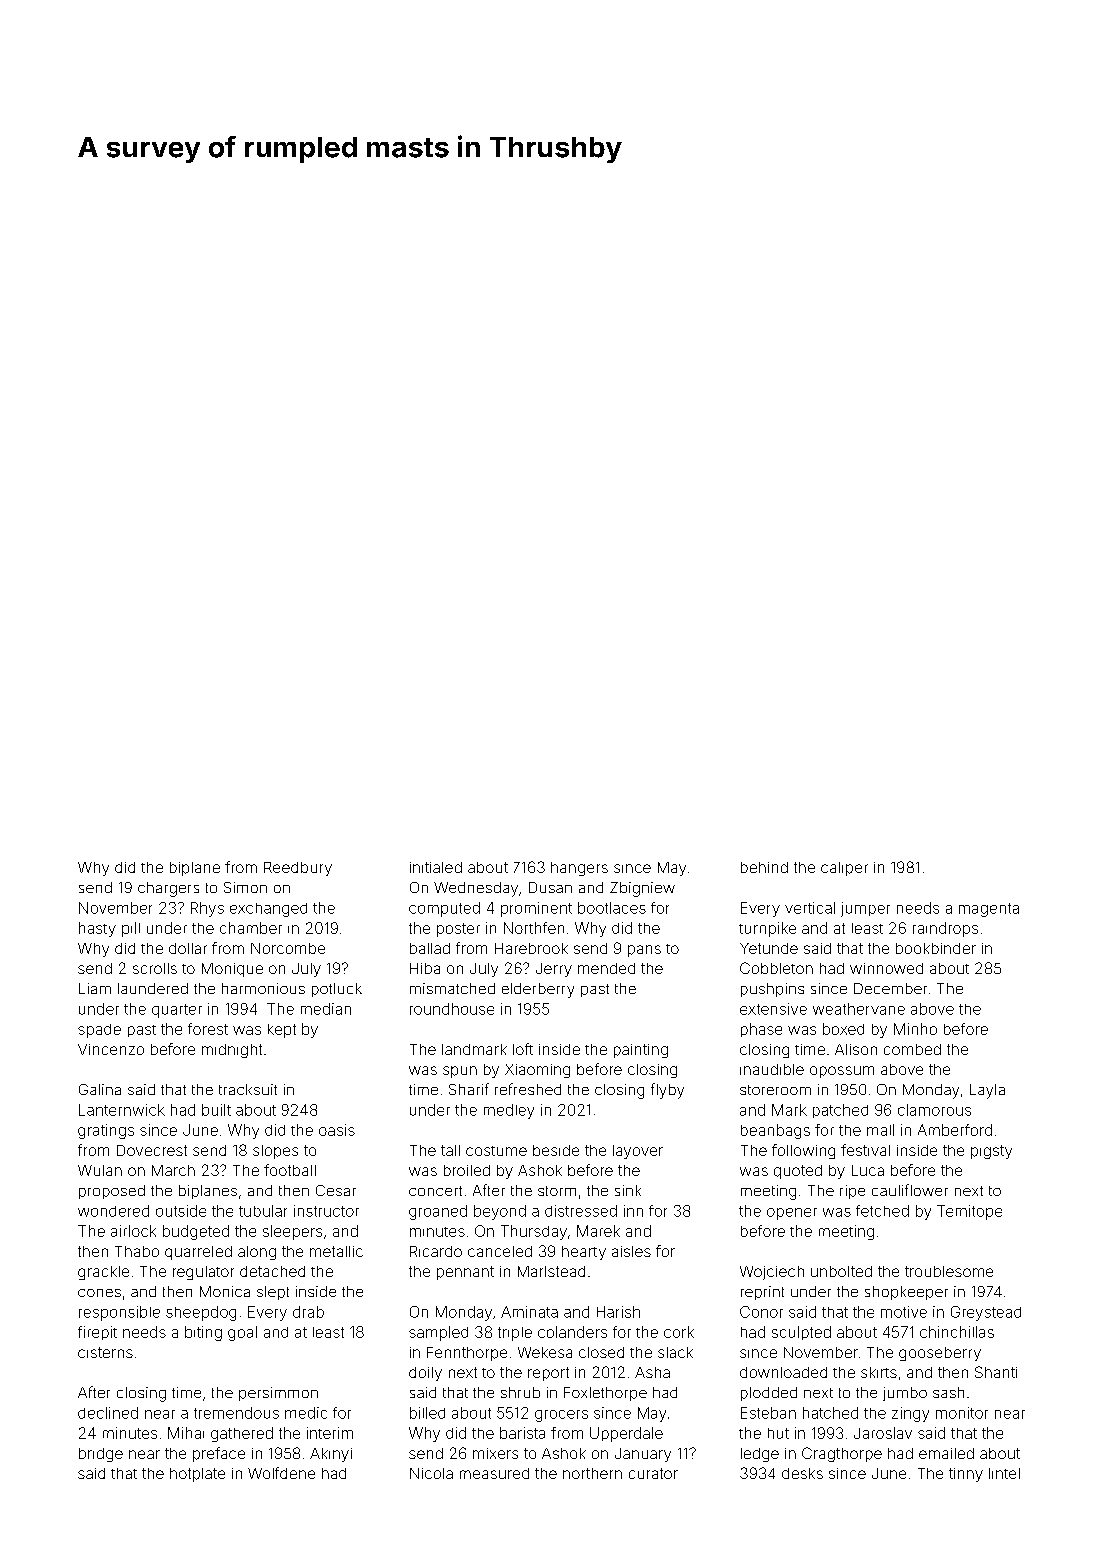 The height and width of the document is (1563, 1105). Describe the element at coordinates (100, 1089) in the document. I see `Galina` at that location.
